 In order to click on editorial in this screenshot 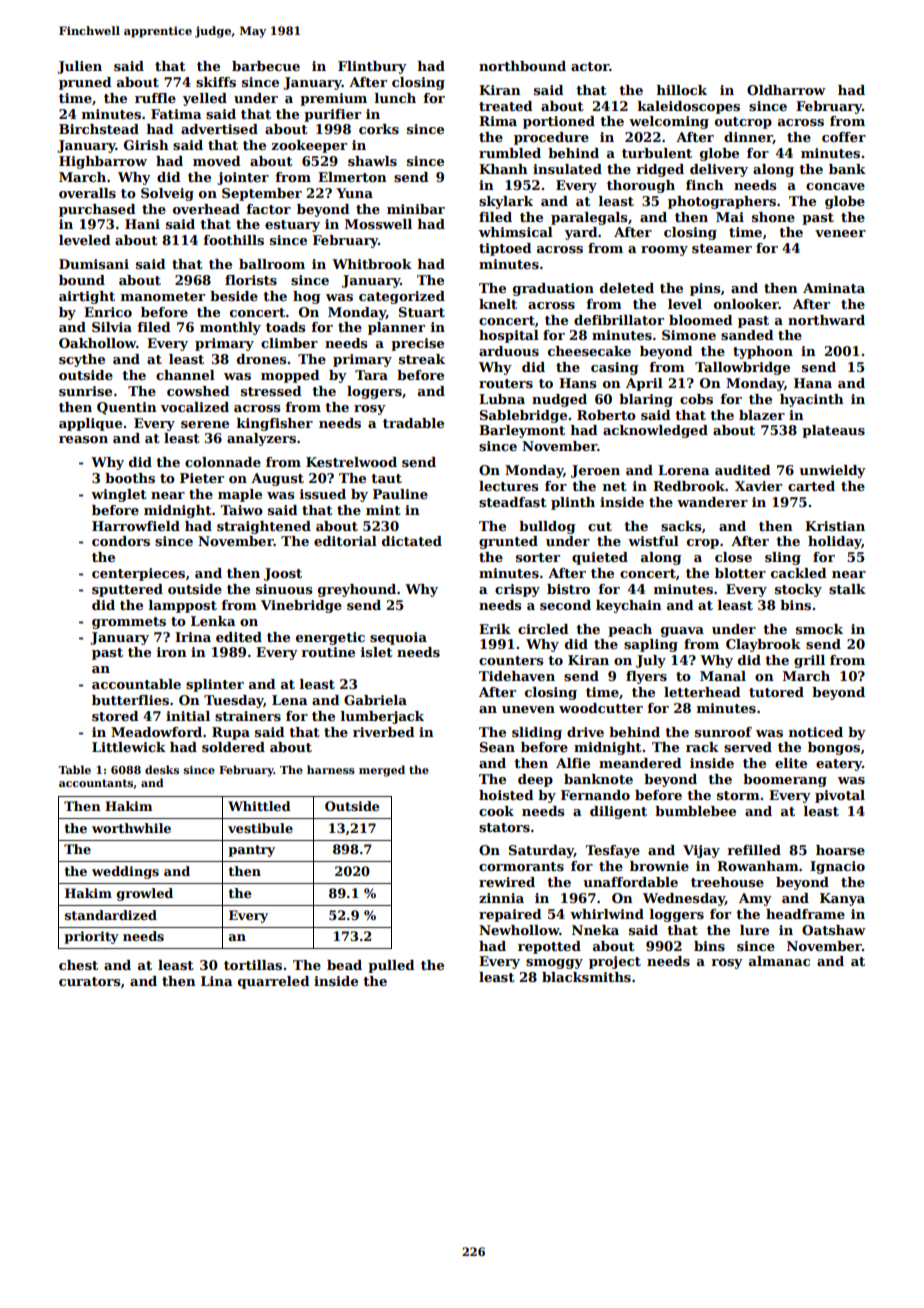, I will do `click(345, 541)`.
